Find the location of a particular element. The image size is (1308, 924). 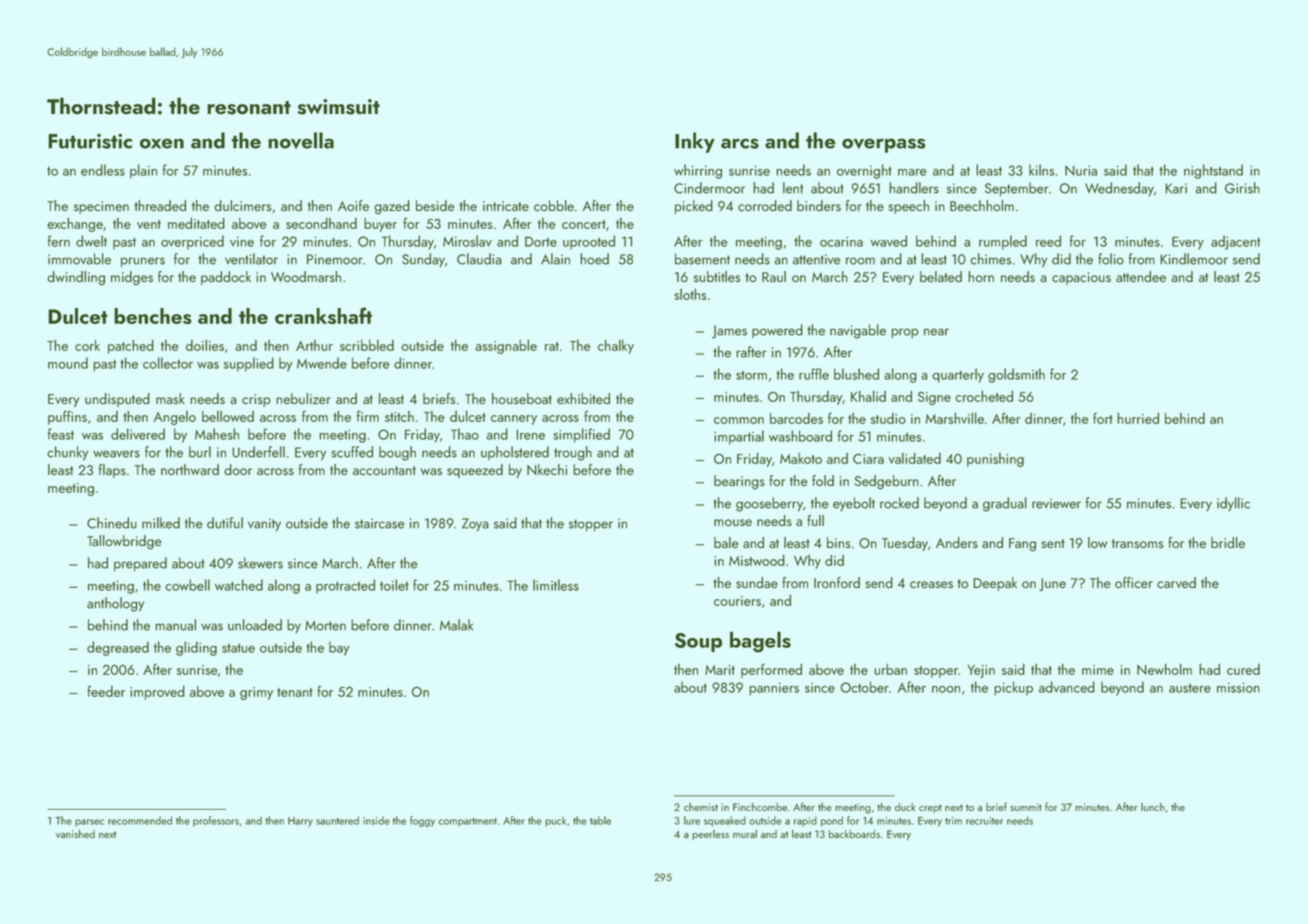

mission is located at coordinates (1238, 688).
